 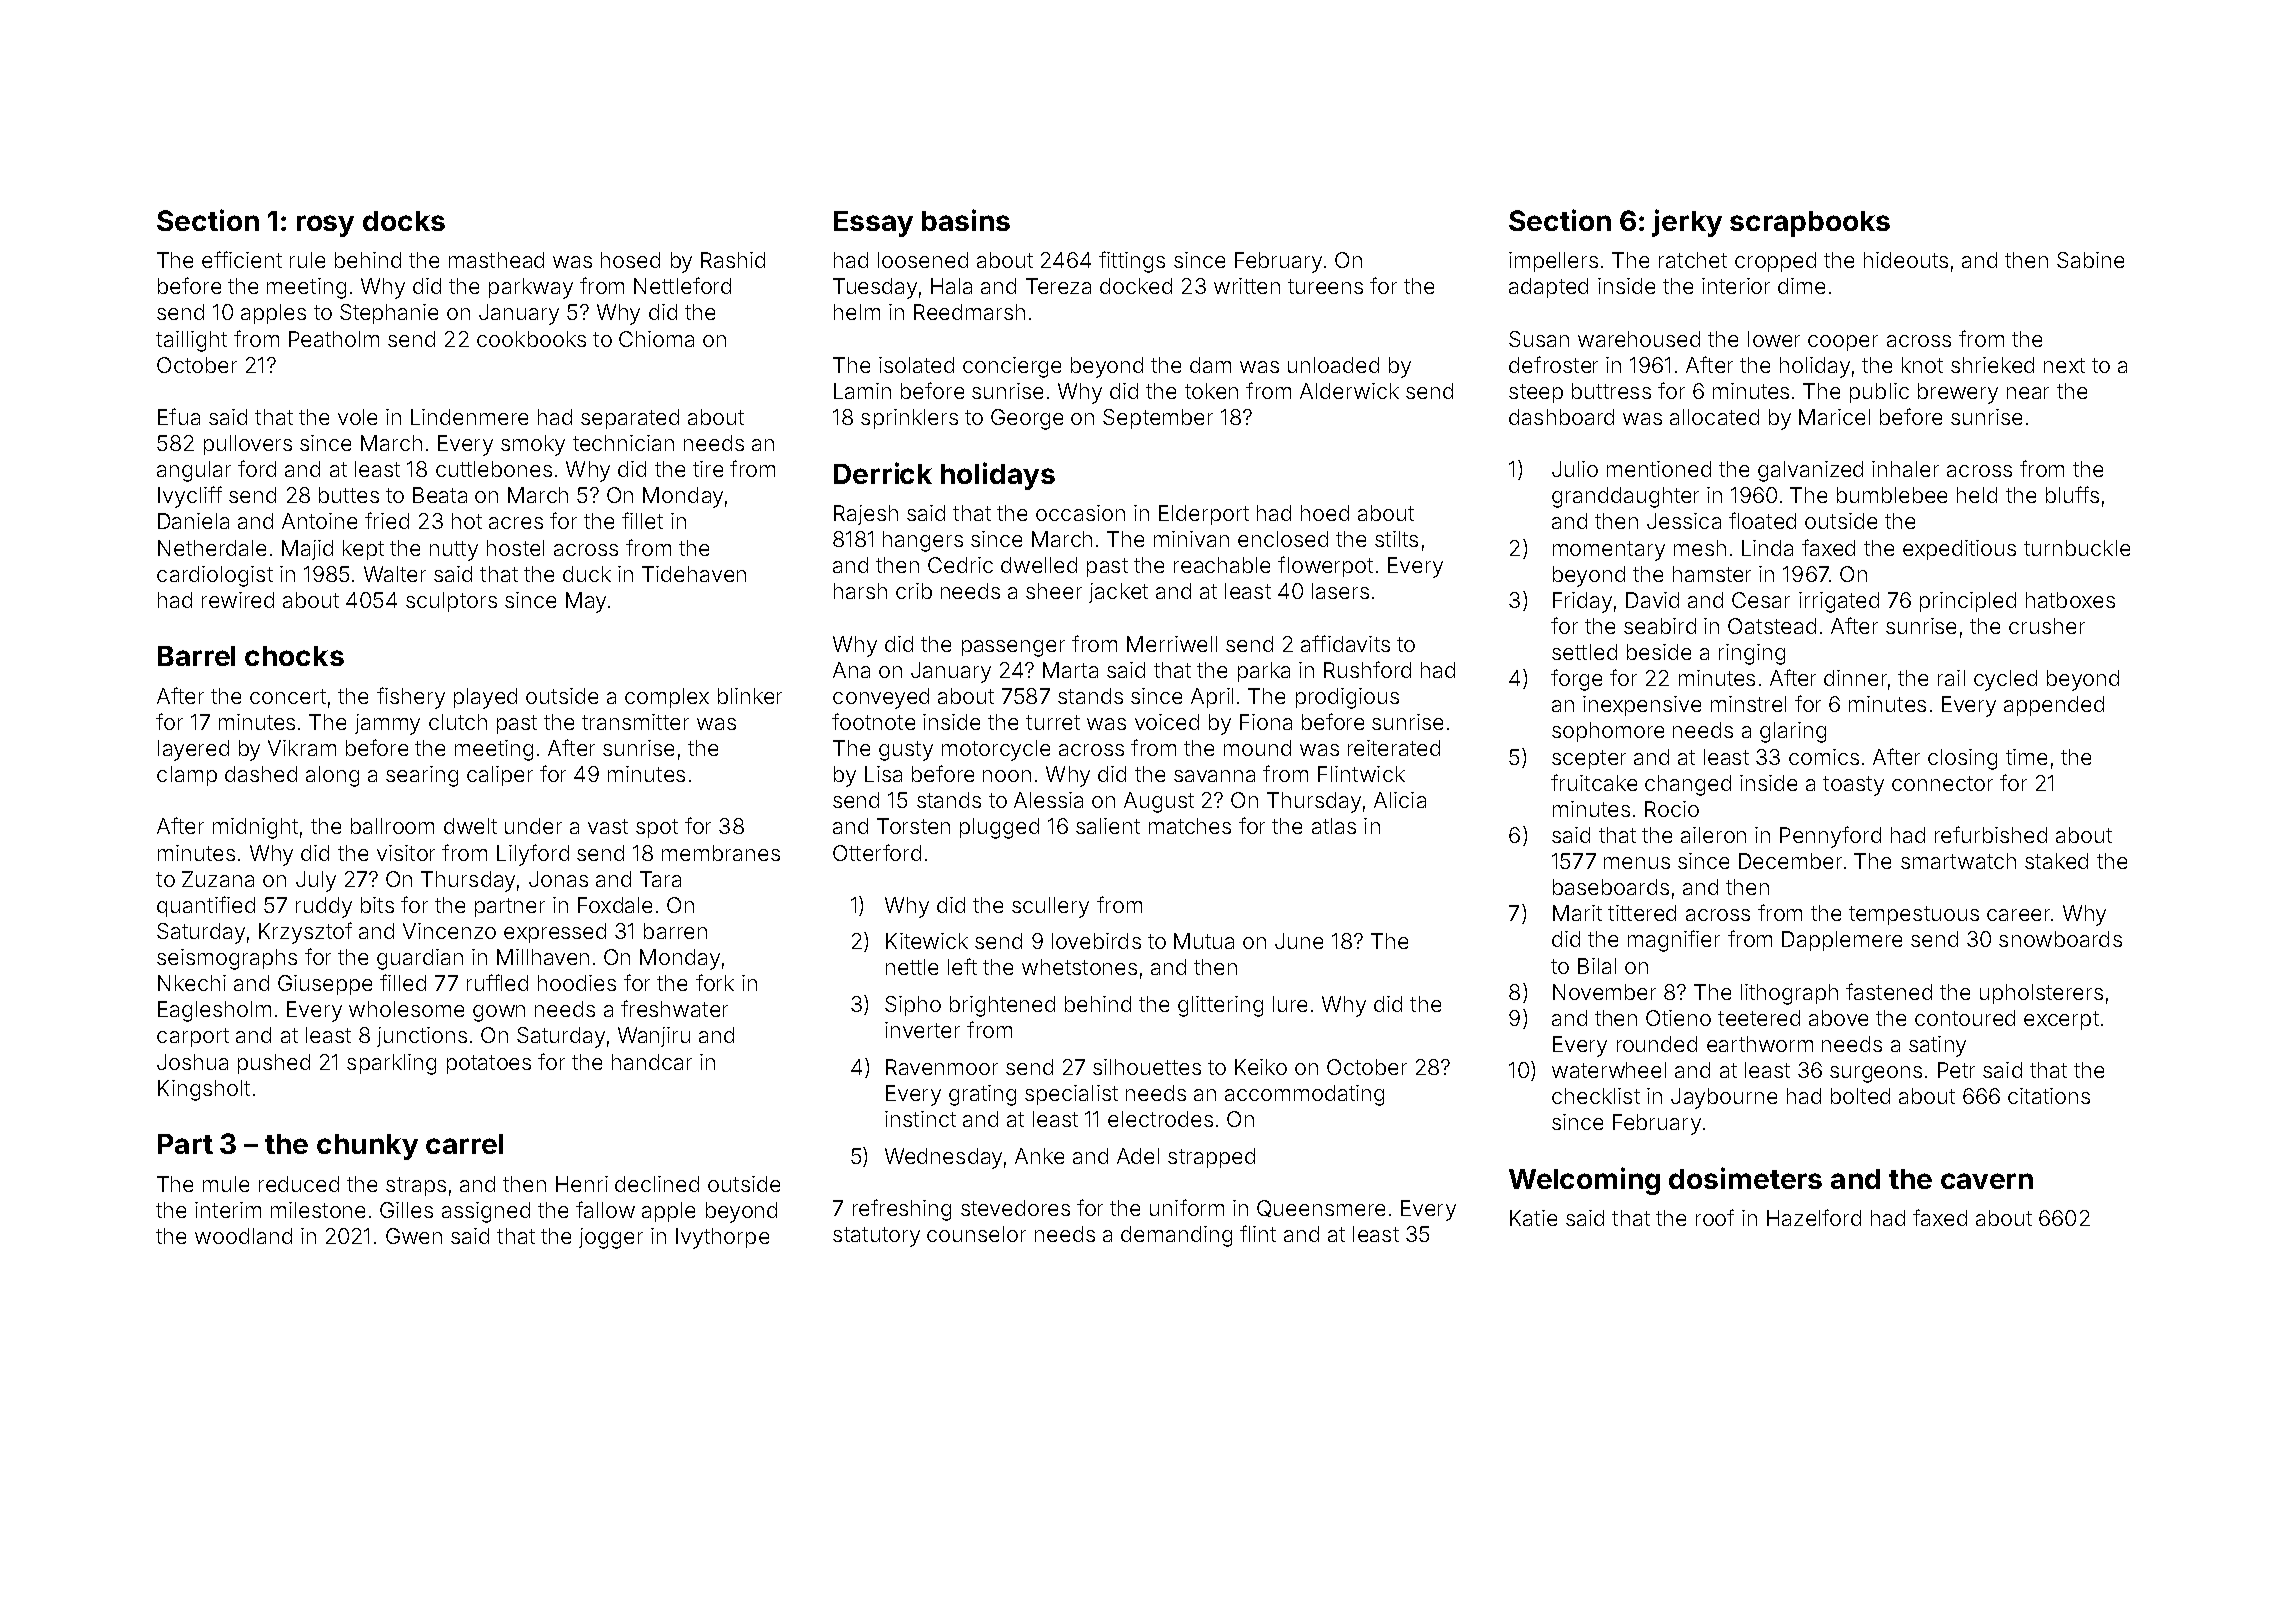 What do you see at coordinates (242, 259) in the page?
I see `efficient` at bounding box center [242, 259].
